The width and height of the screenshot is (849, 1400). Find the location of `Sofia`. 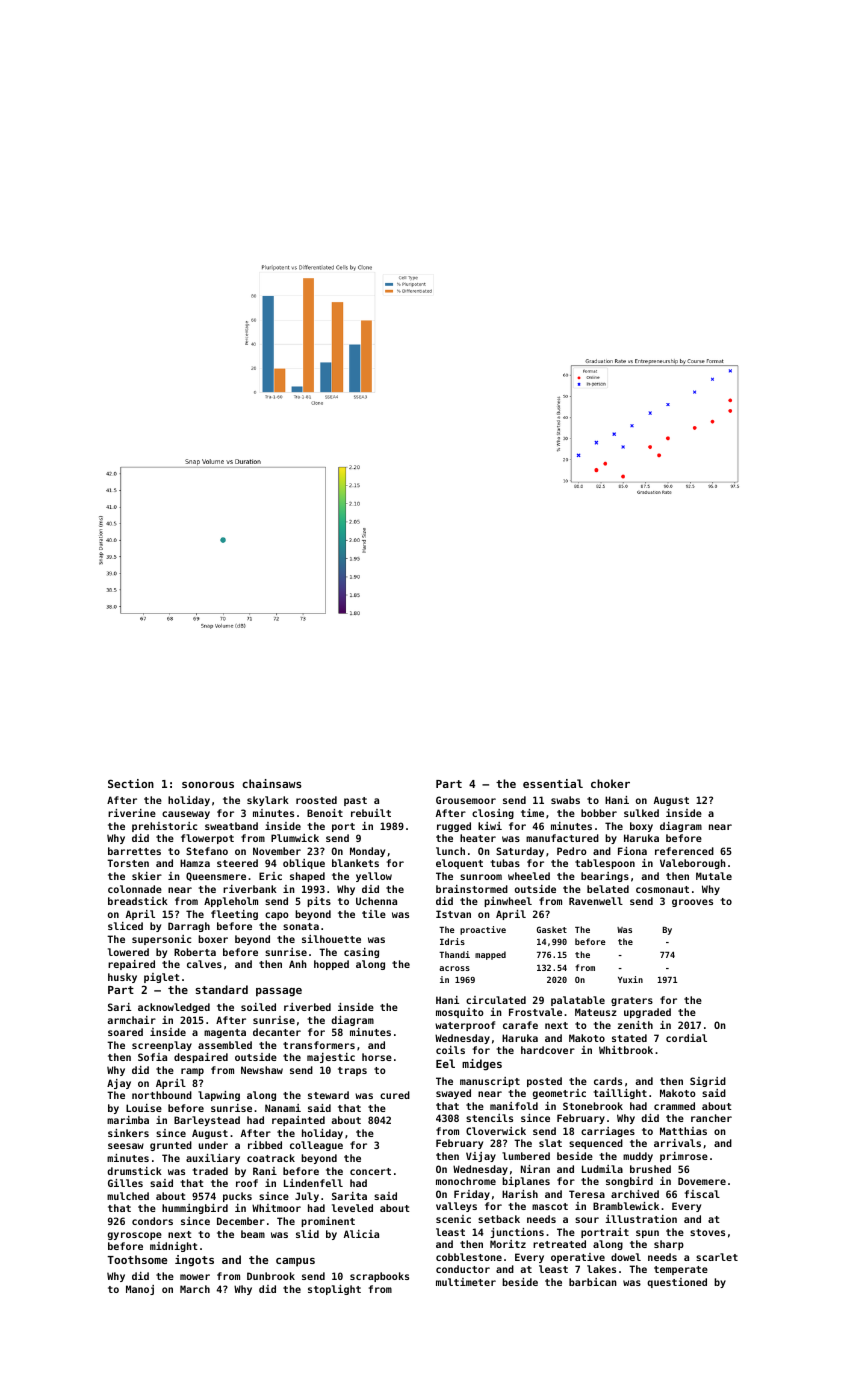

Sofia is located at coordinates (152, 1057).
